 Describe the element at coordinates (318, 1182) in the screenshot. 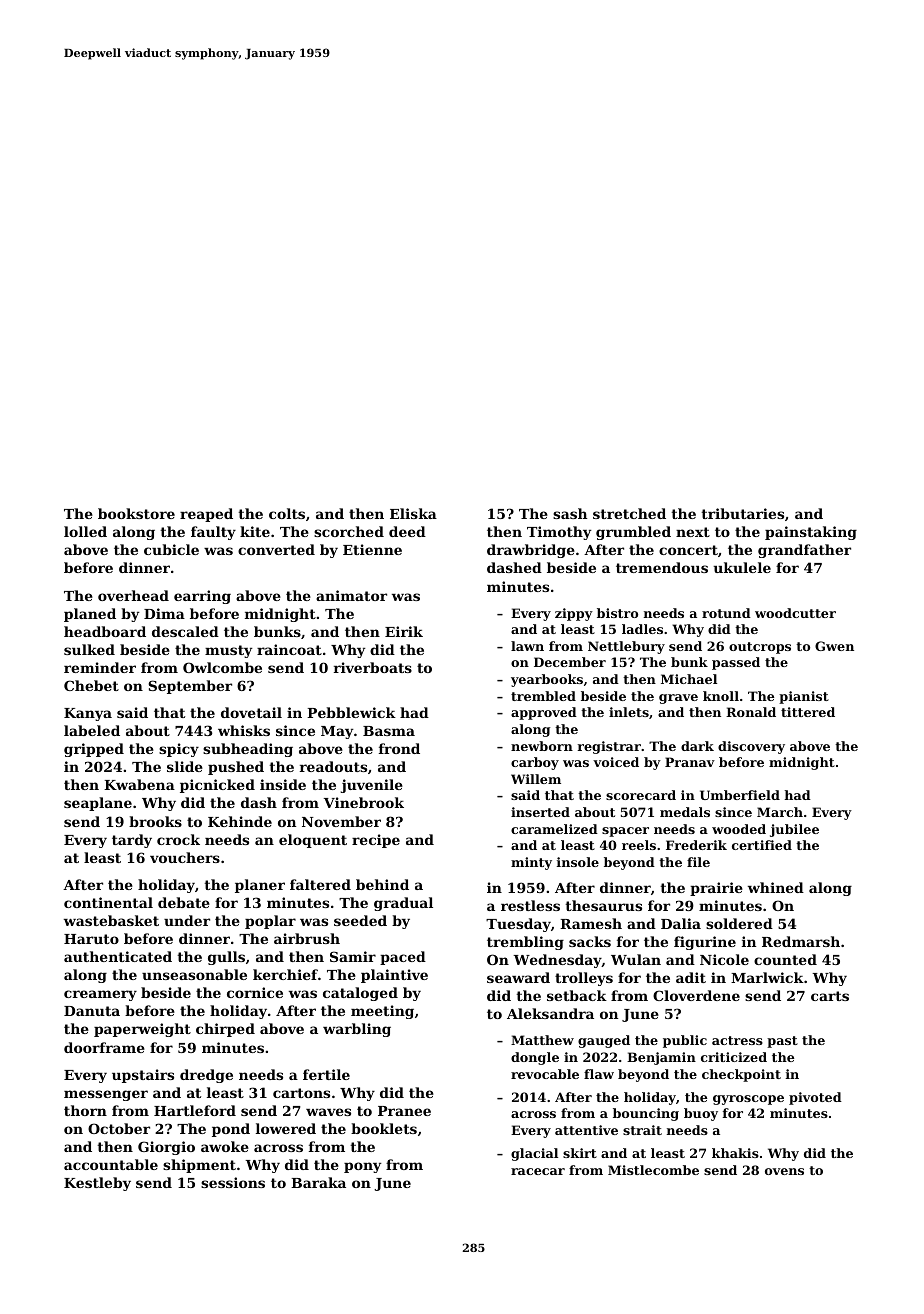

I see `Baraka` at that location.
